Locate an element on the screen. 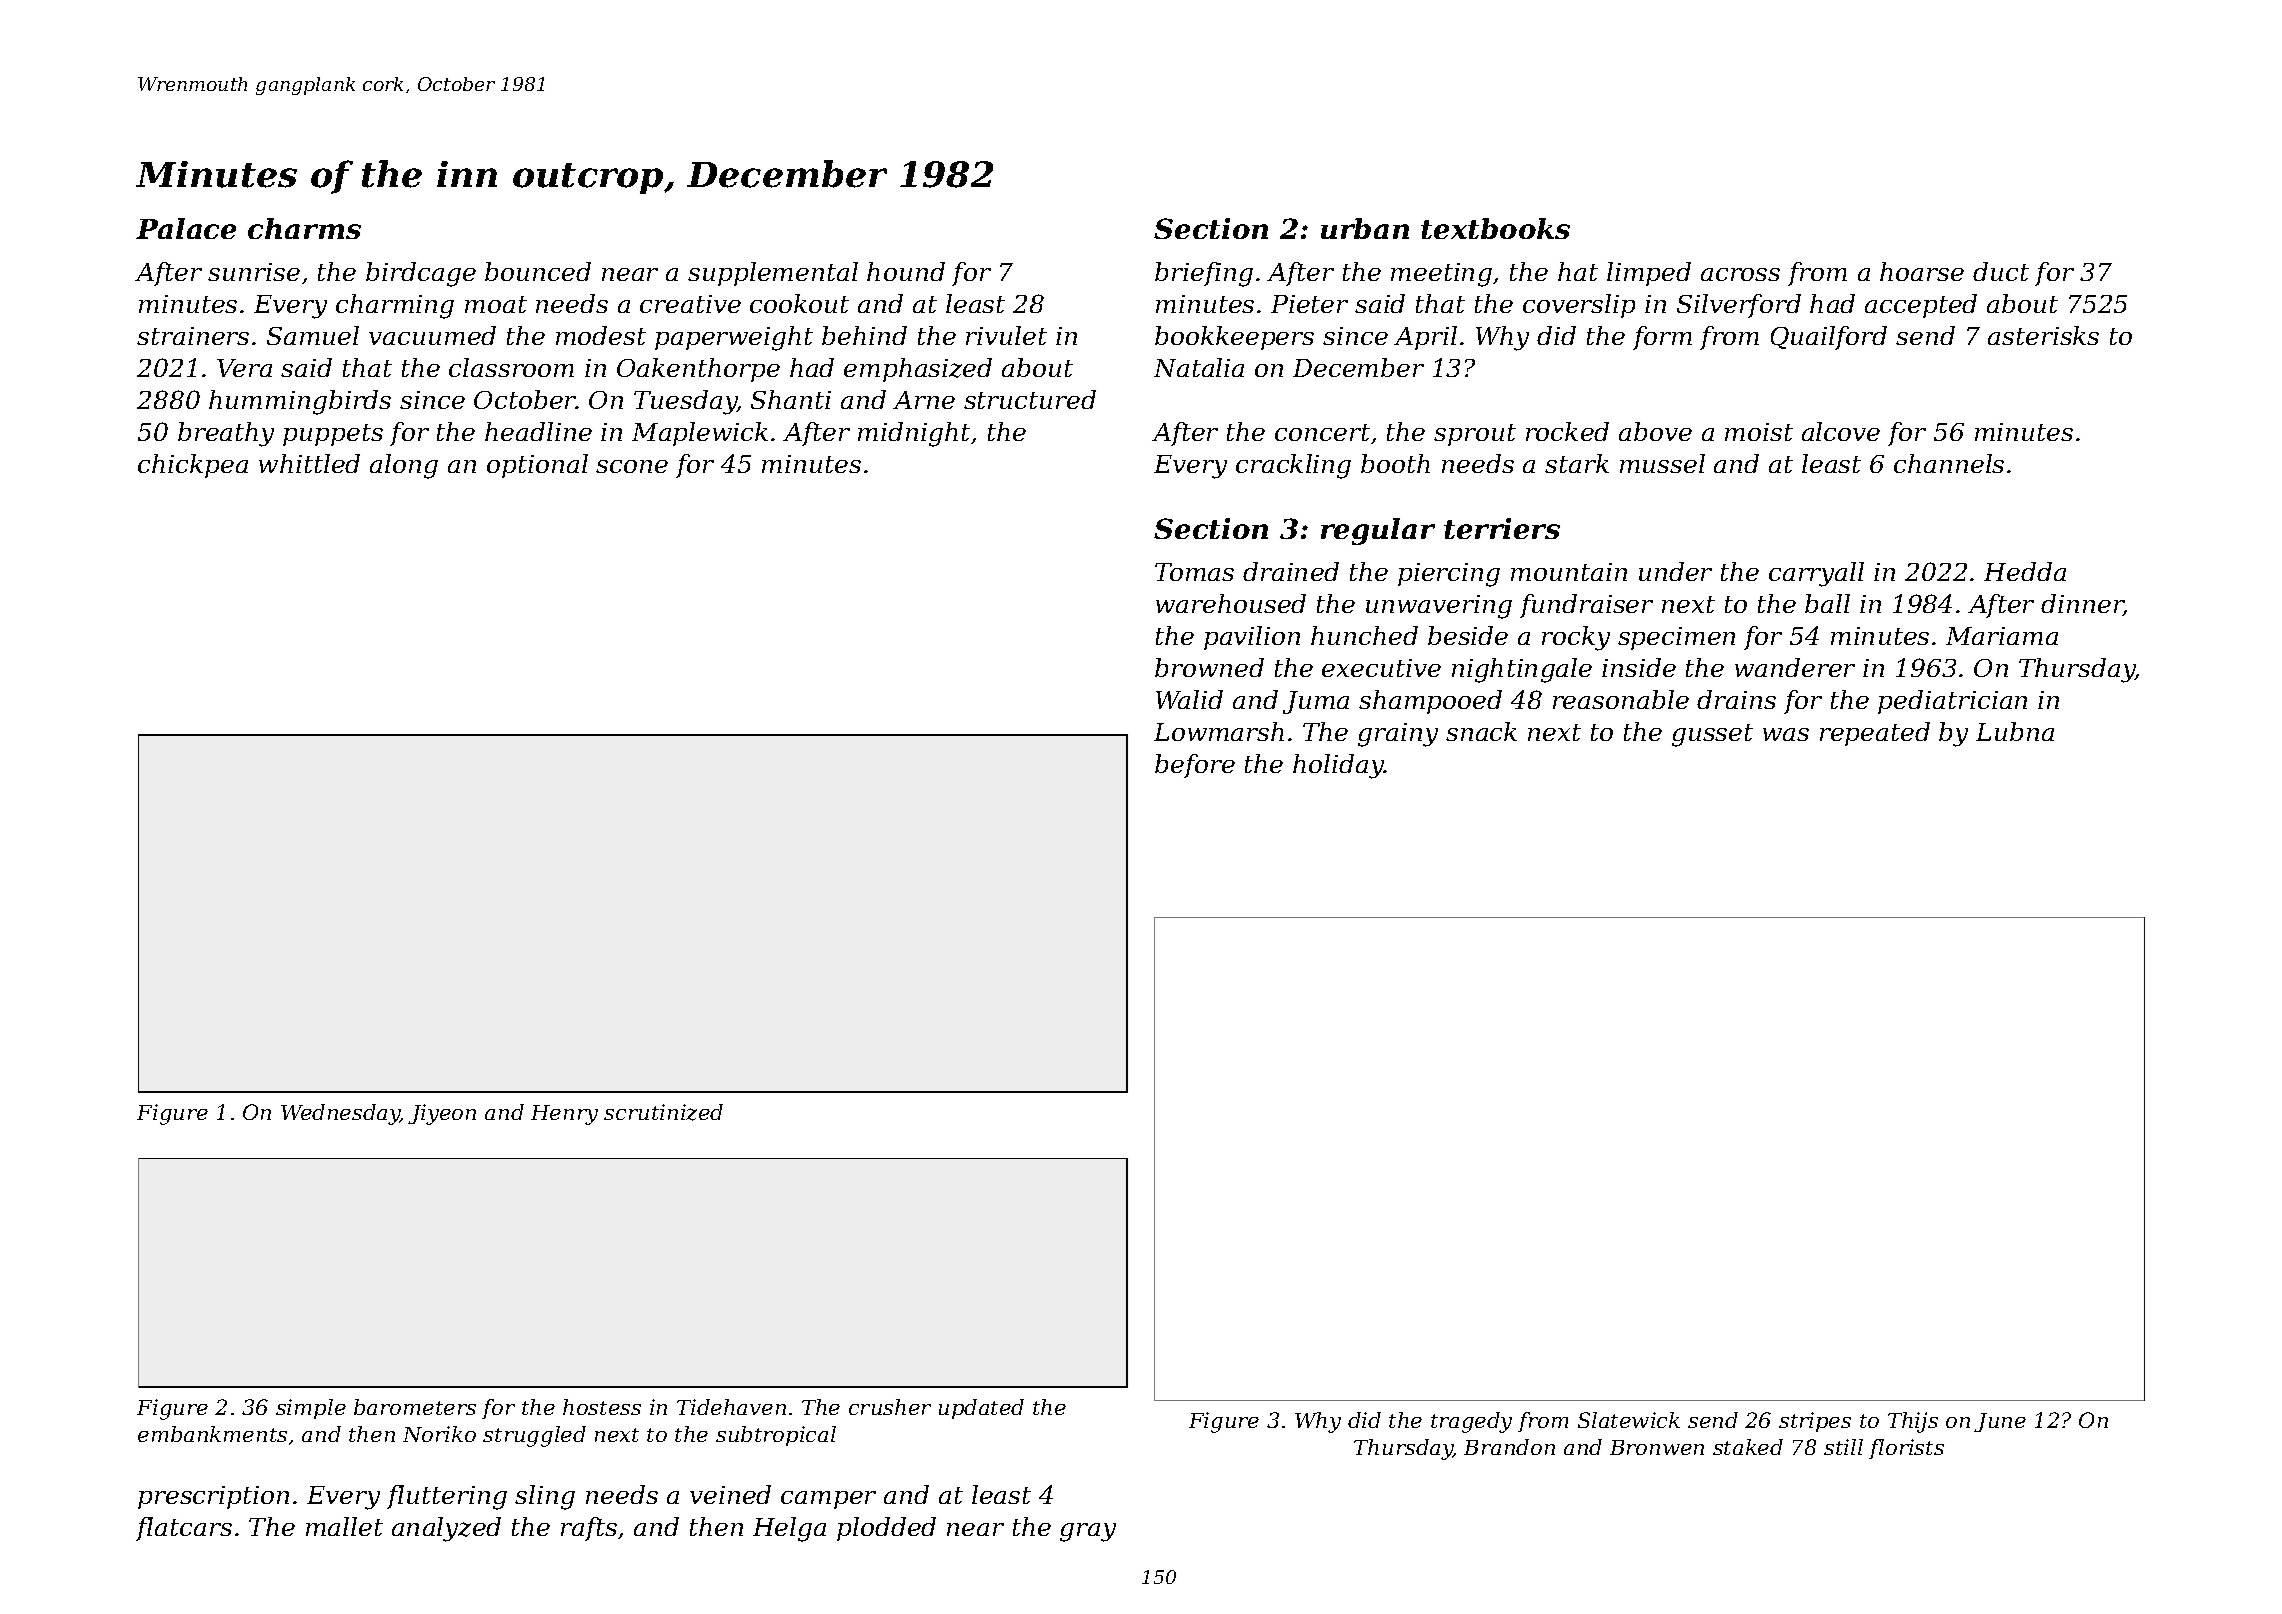 This screenshot has height=1614, width=2282. Lubna is located at coordinates (2015, 731).
